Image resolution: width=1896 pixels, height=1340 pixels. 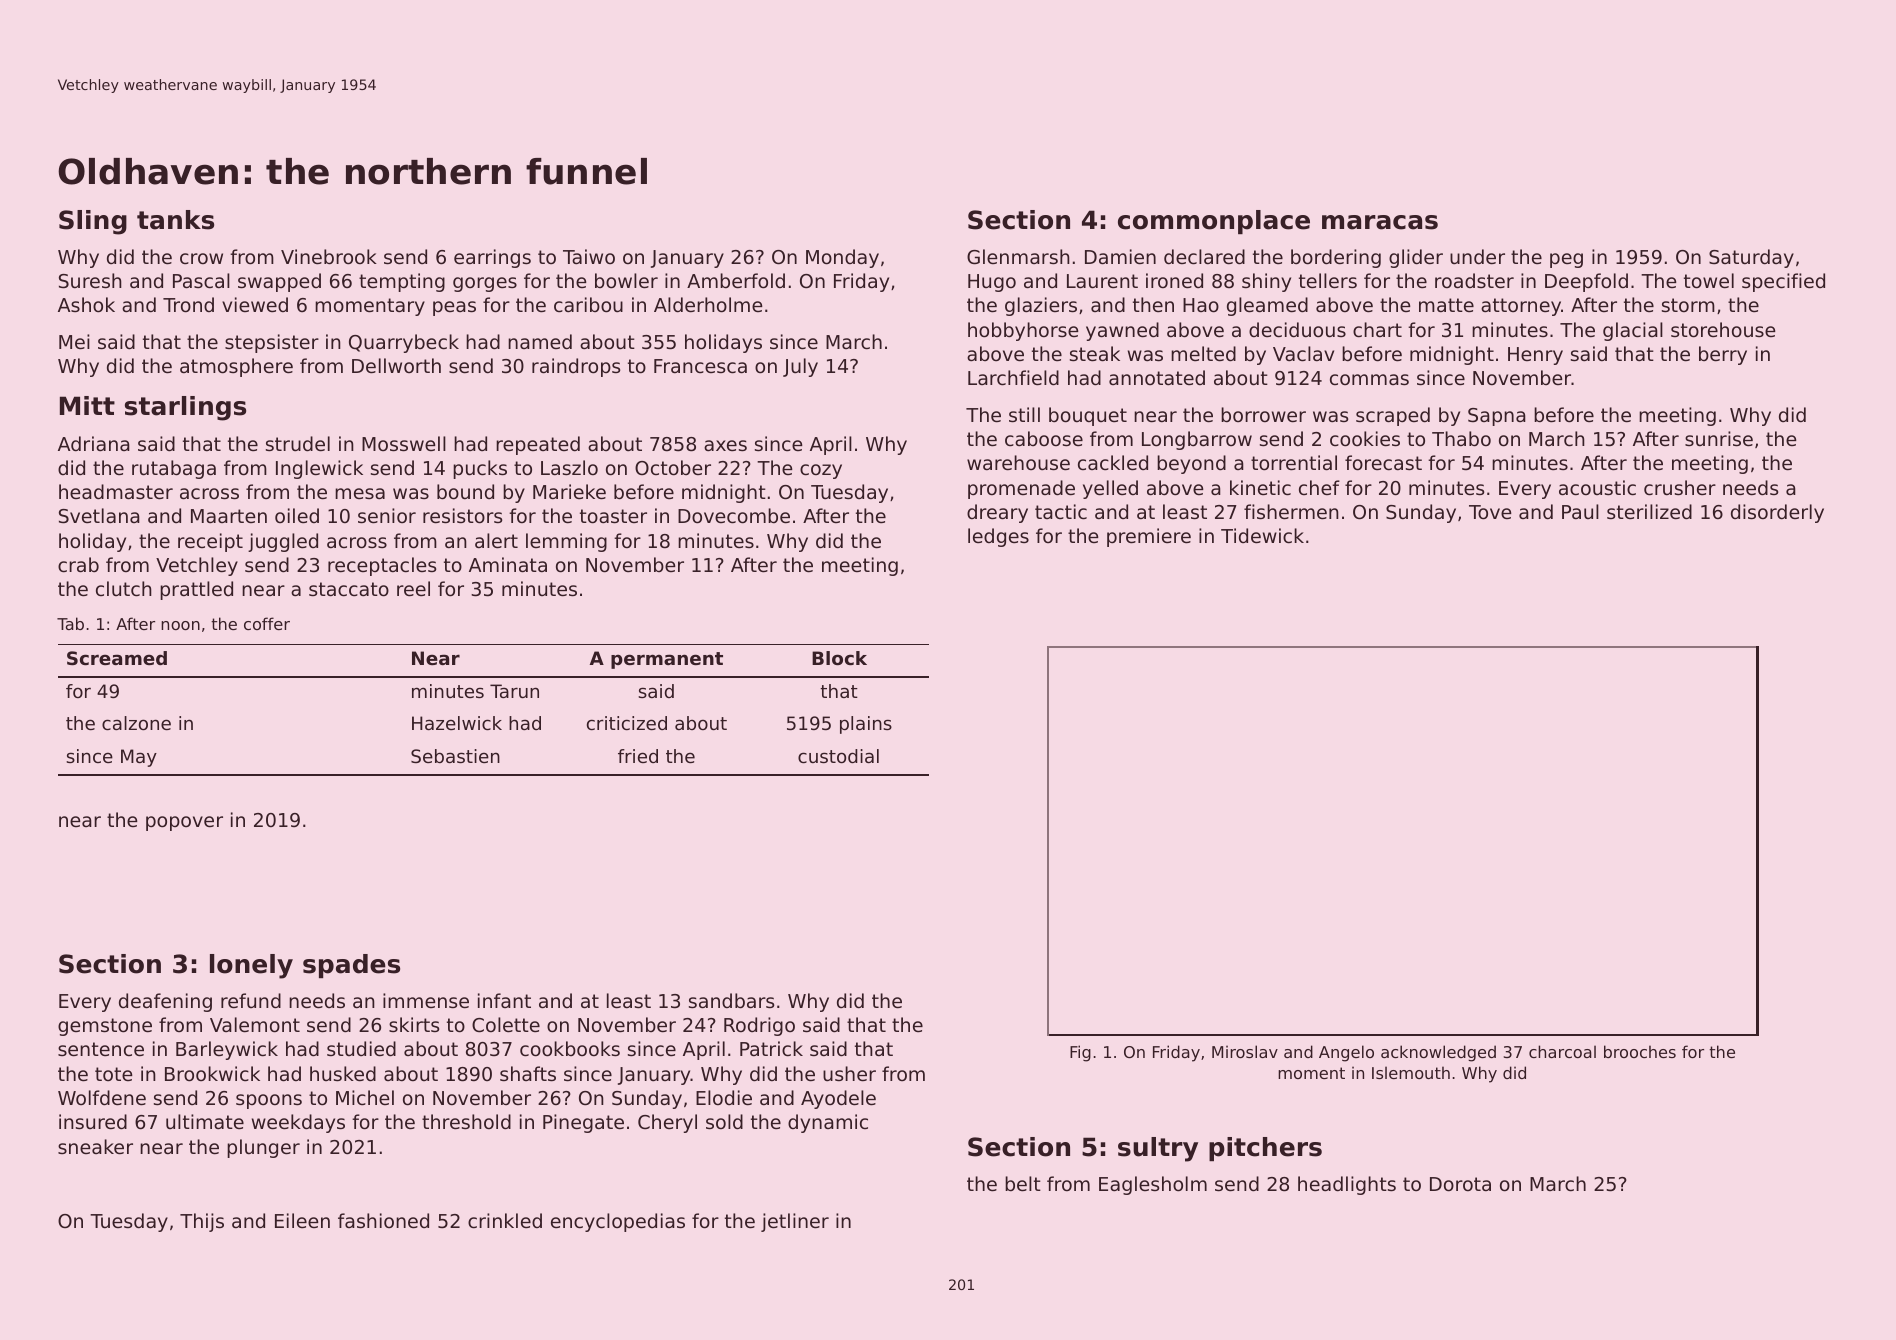 I want to click on brooches, so click(x=1640, y=1051).
